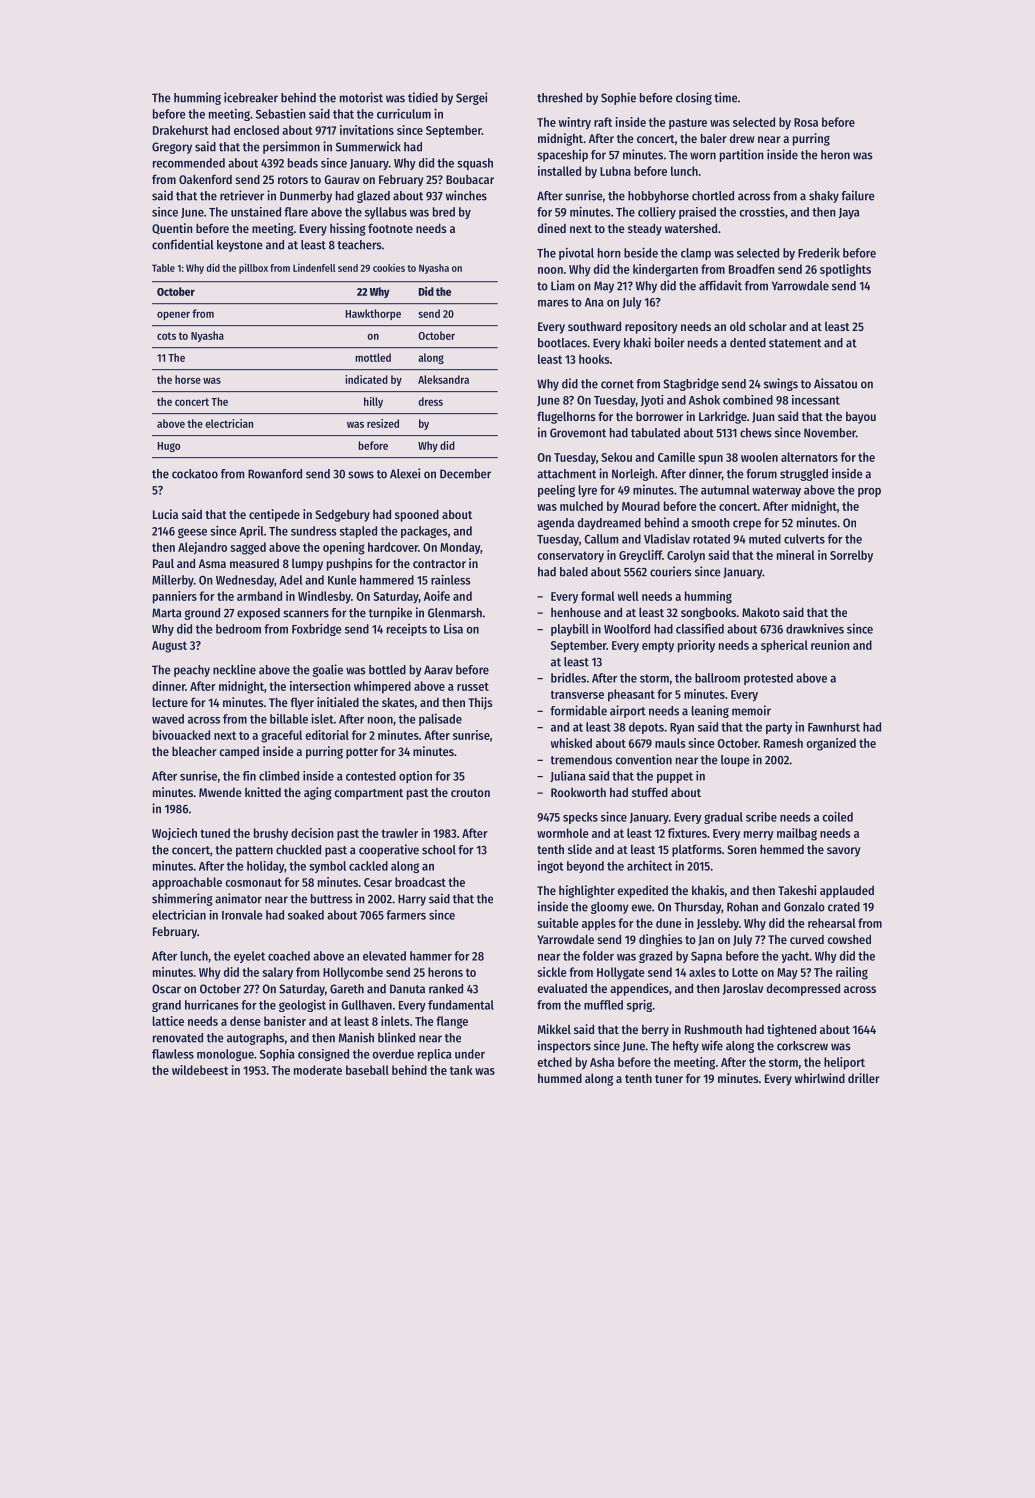 The width and height of the page is (1035, 1498). Describe the element at coordinates (735, 761) in the page. I see `loupe` at that location.
